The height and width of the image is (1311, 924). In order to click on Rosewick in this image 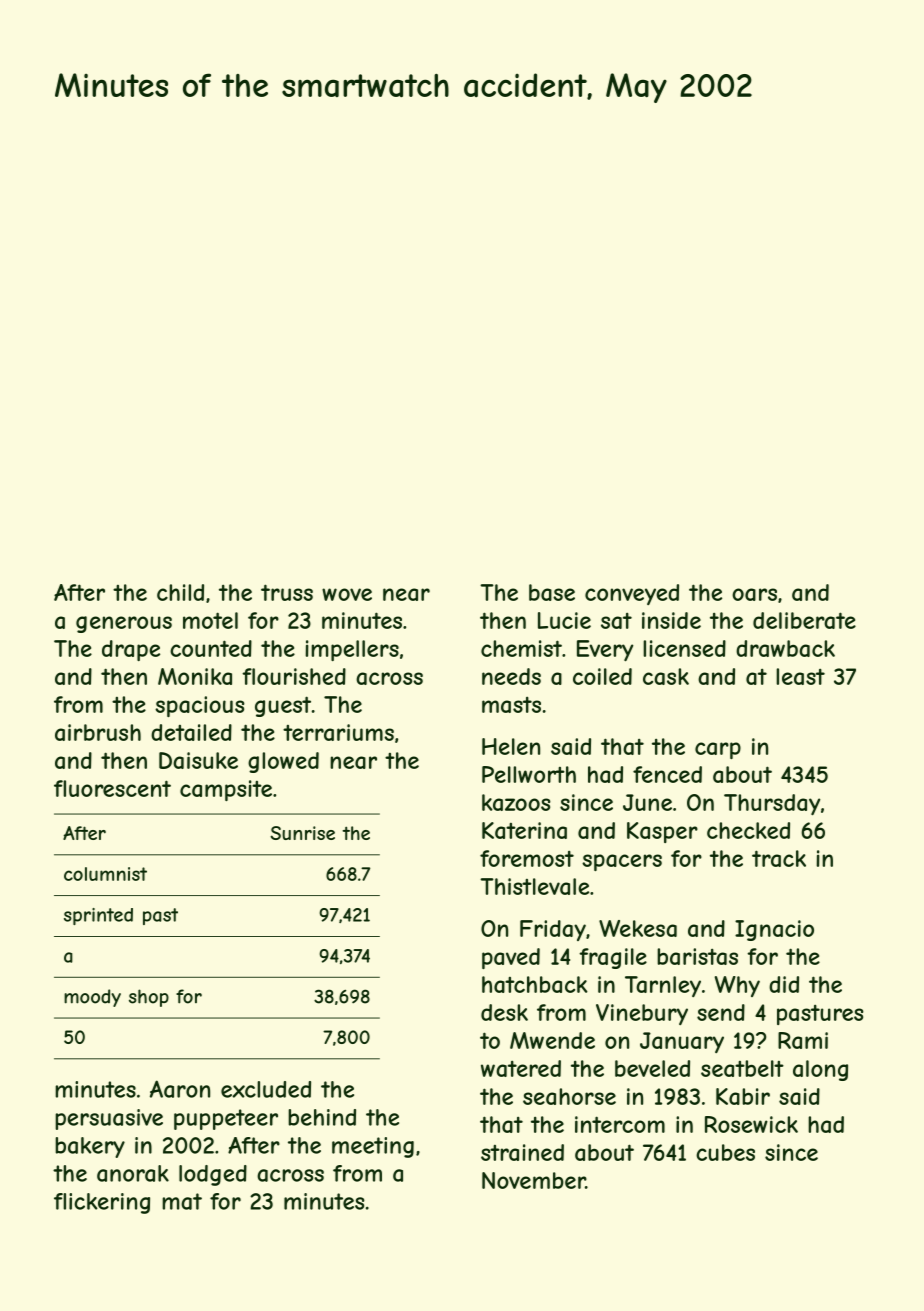, I will do `click(751, 1124)`.
